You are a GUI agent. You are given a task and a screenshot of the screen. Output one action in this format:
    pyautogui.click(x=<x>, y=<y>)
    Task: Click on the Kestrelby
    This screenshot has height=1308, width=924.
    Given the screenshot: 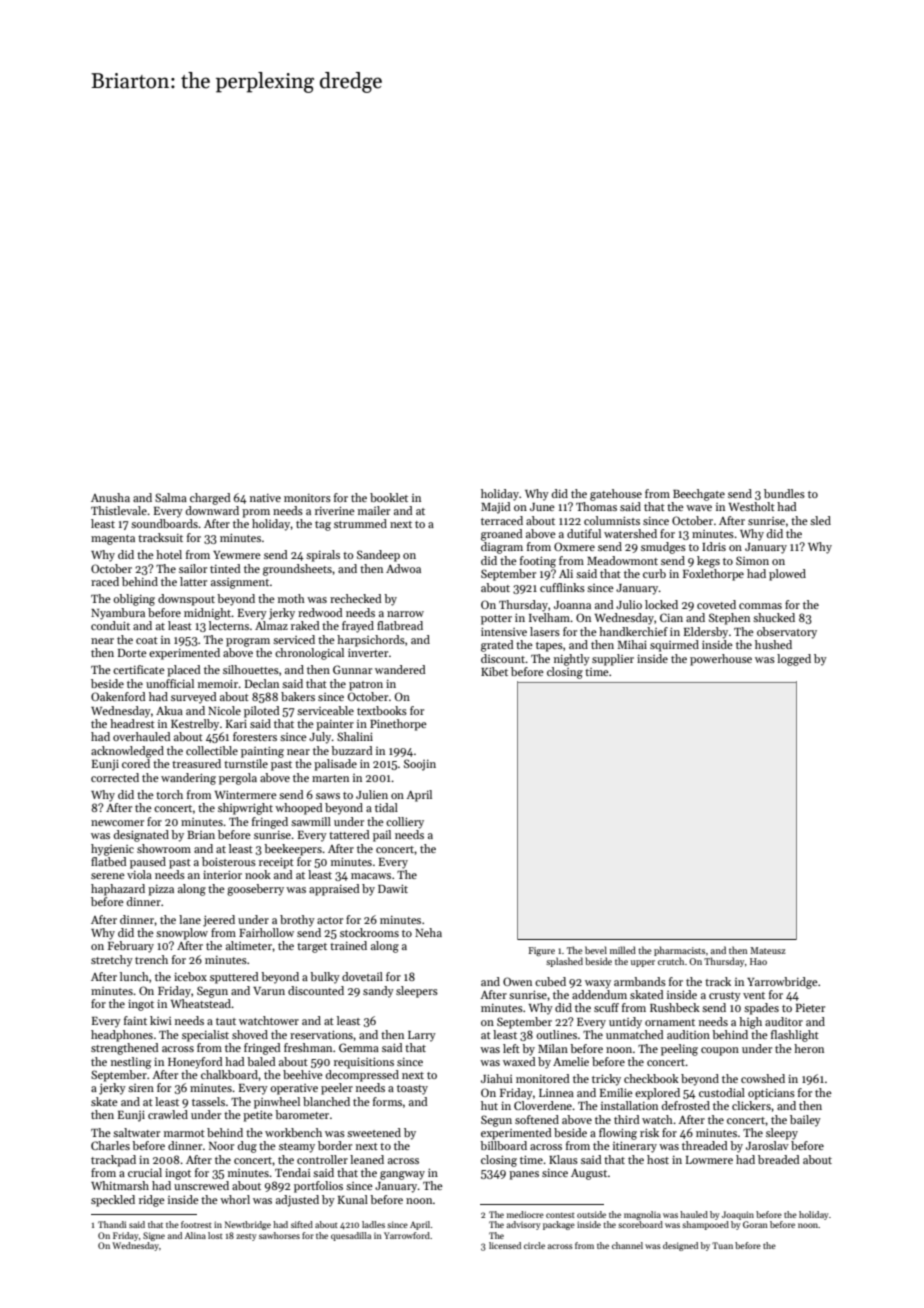 What is the action you would take?
    pyautogui.click(x=195, y=725)
